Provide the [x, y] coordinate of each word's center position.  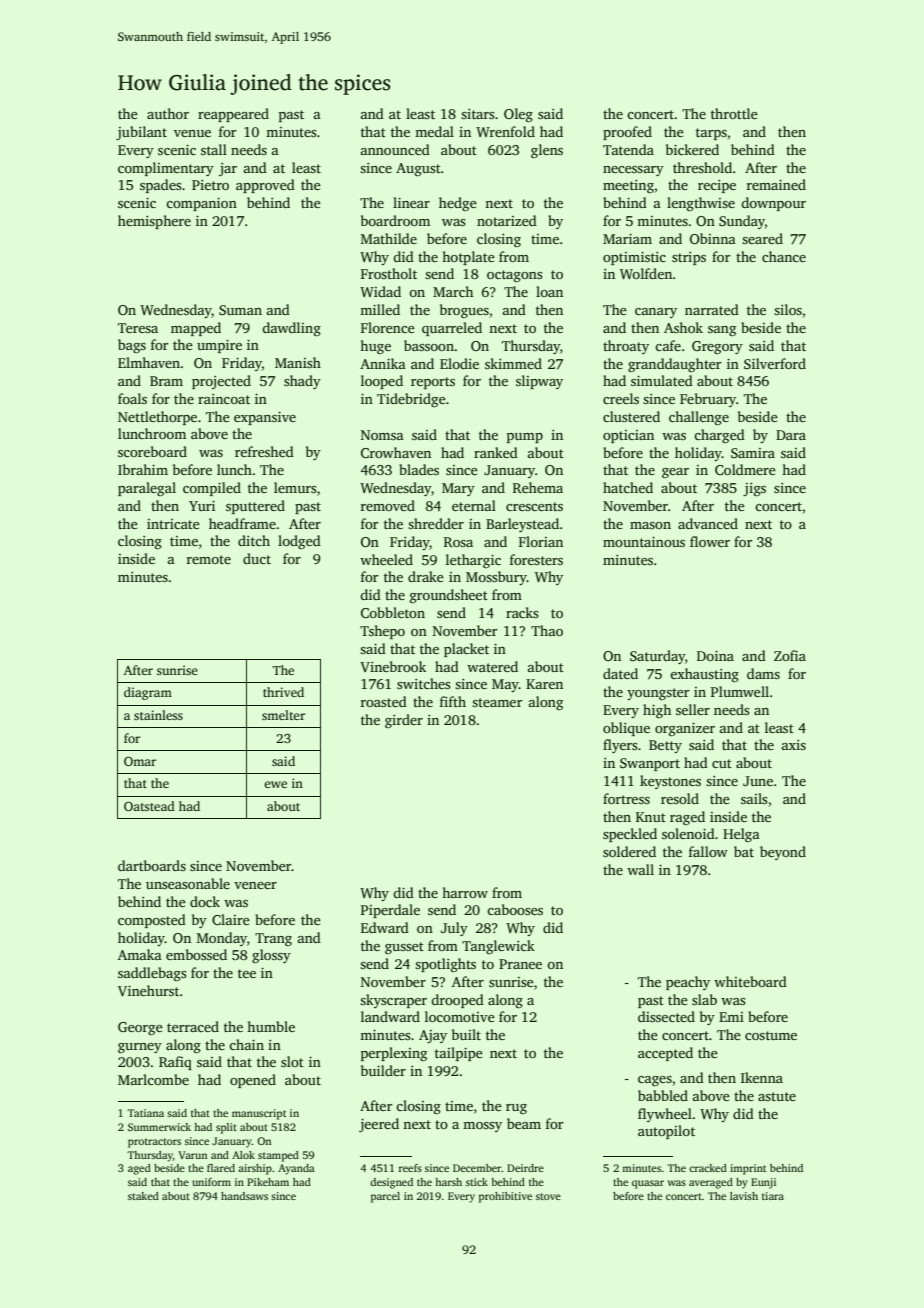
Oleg [518, 115]
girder [404, 721]
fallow [708, 851]
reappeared [233, 115]
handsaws [244, 1196]
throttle [734, 113]
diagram [148, 693]
